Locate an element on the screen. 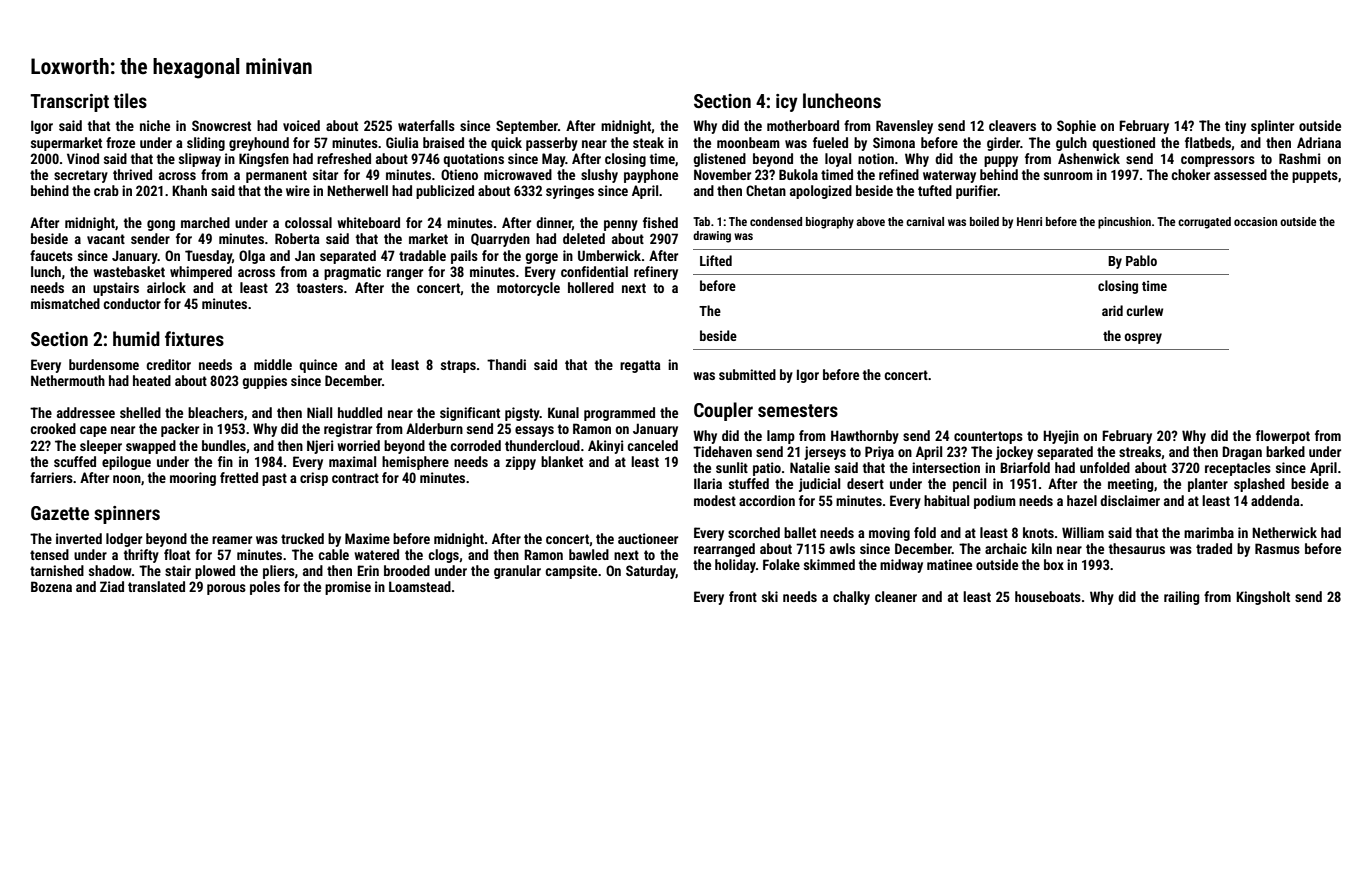  mismatched is located at coordinates (65, 303).
